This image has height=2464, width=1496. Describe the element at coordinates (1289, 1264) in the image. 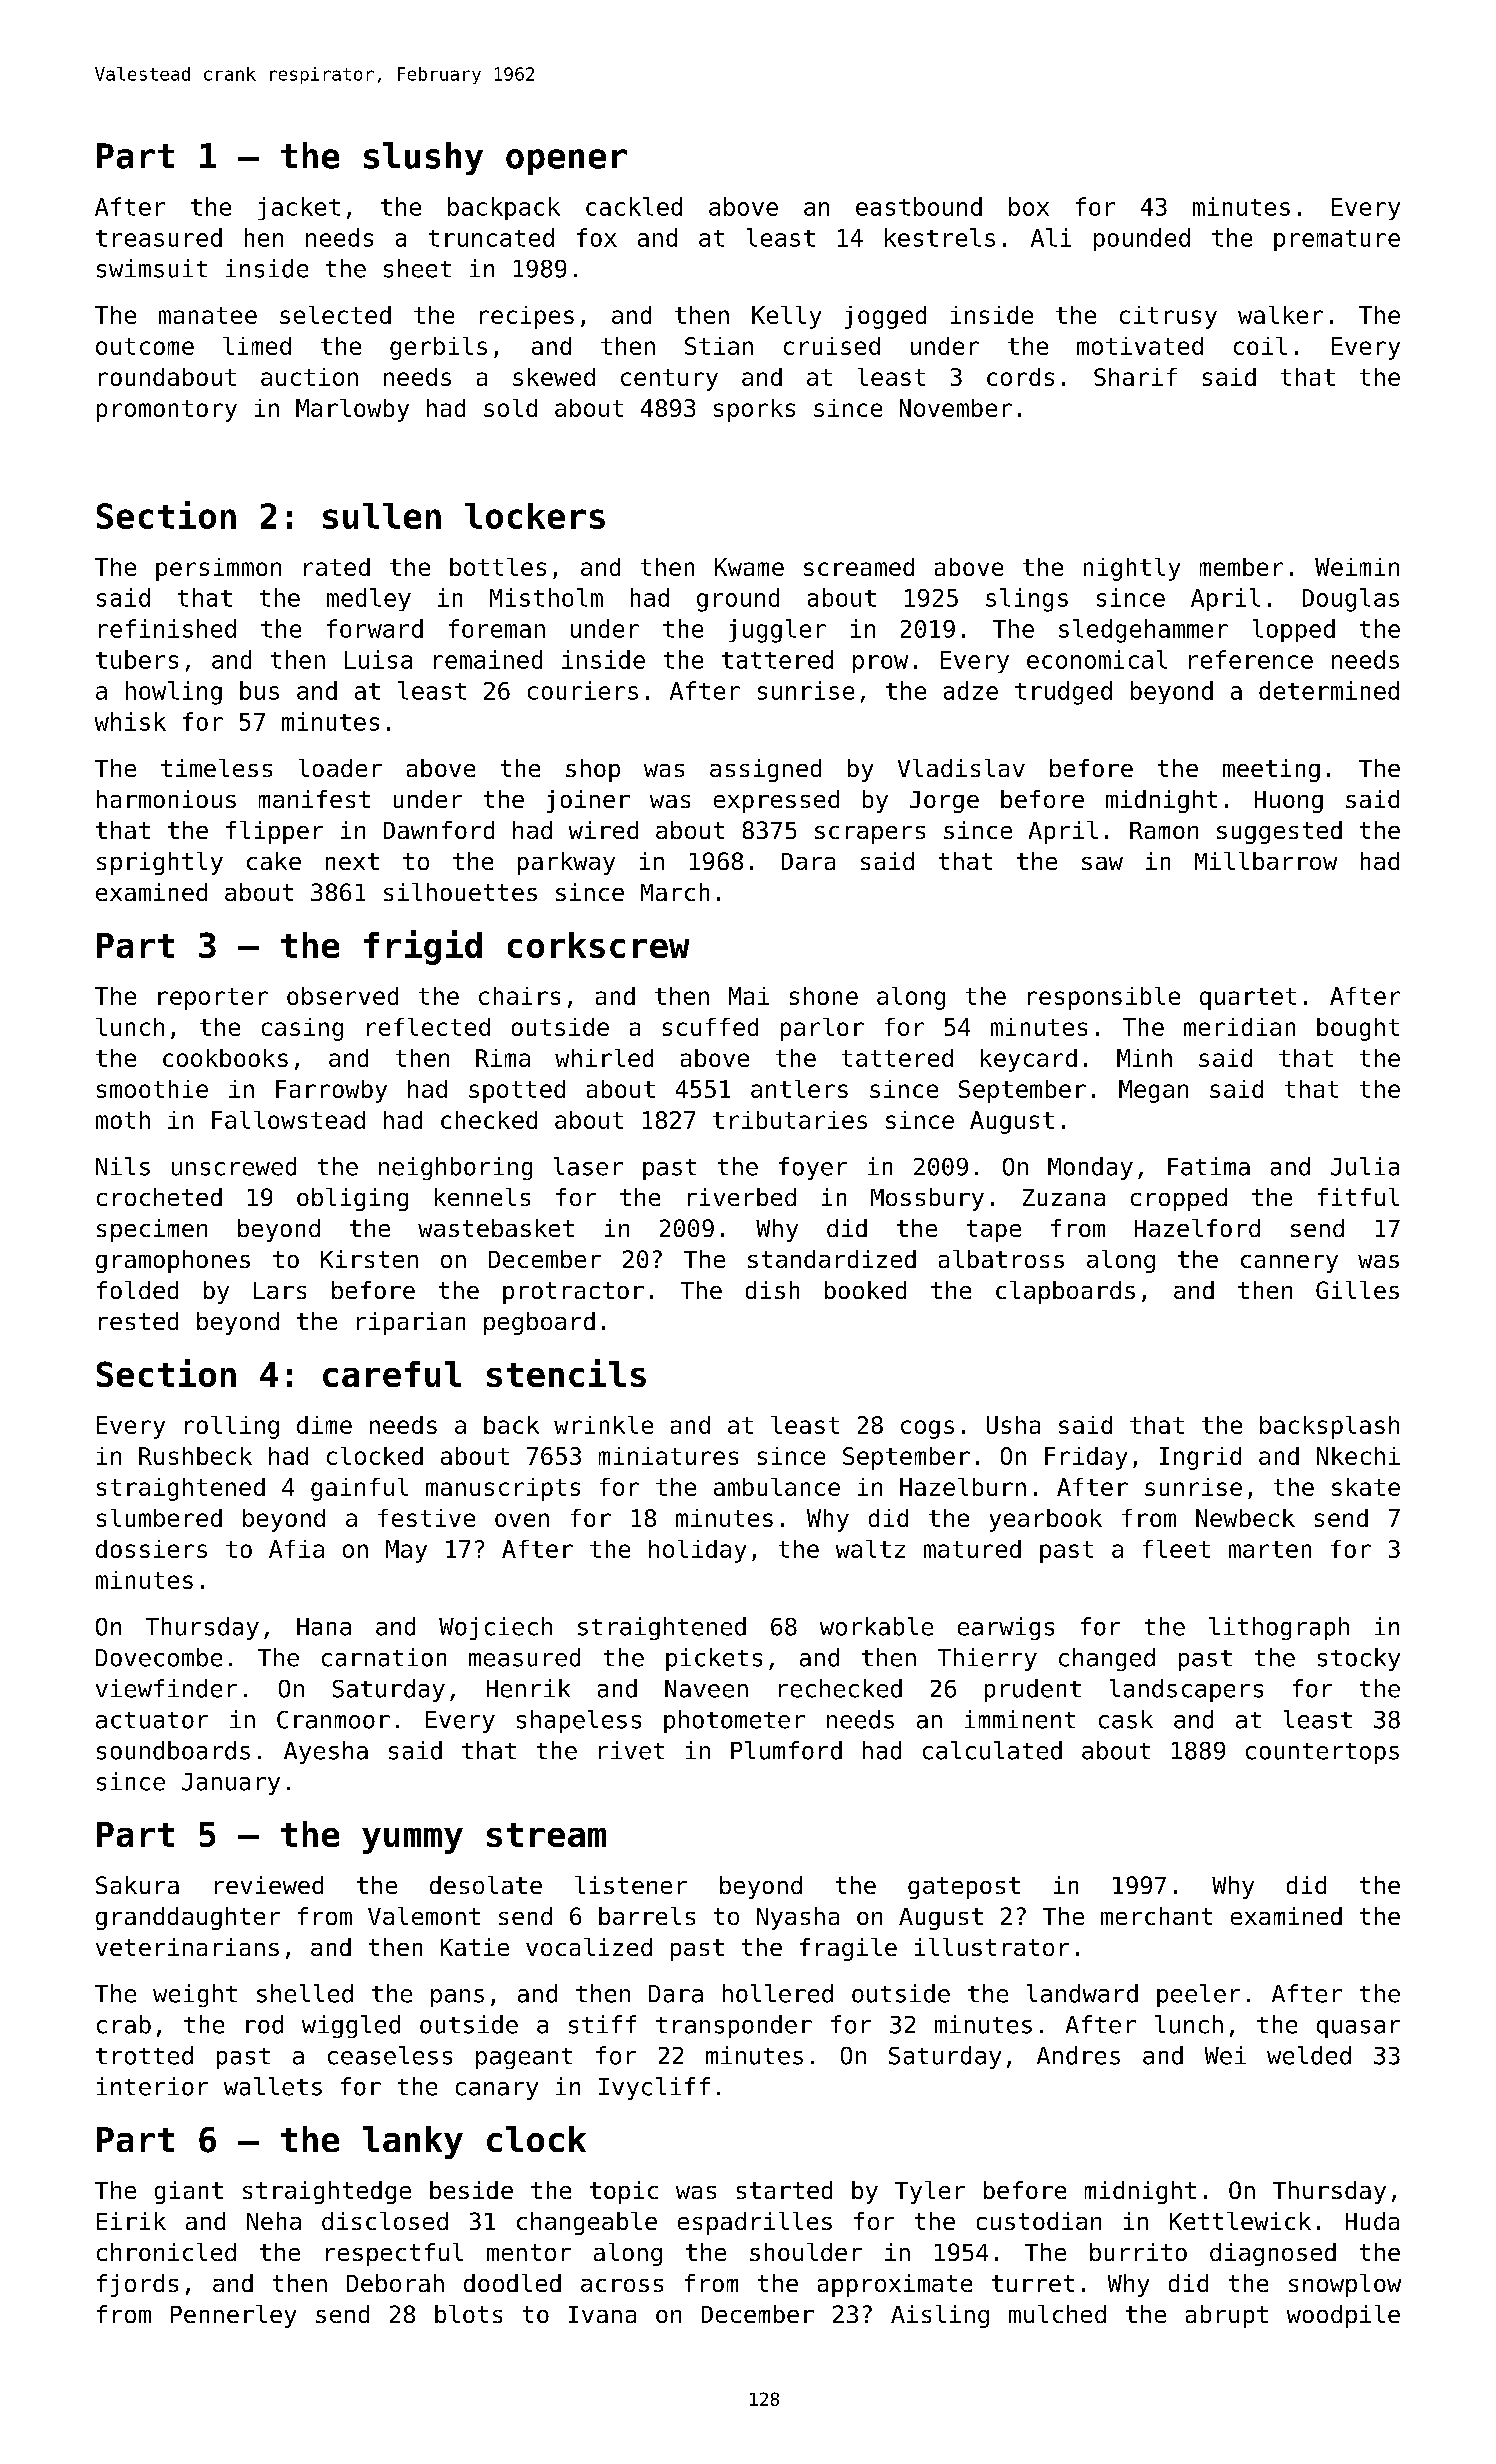

I see `cannery` at that location.
